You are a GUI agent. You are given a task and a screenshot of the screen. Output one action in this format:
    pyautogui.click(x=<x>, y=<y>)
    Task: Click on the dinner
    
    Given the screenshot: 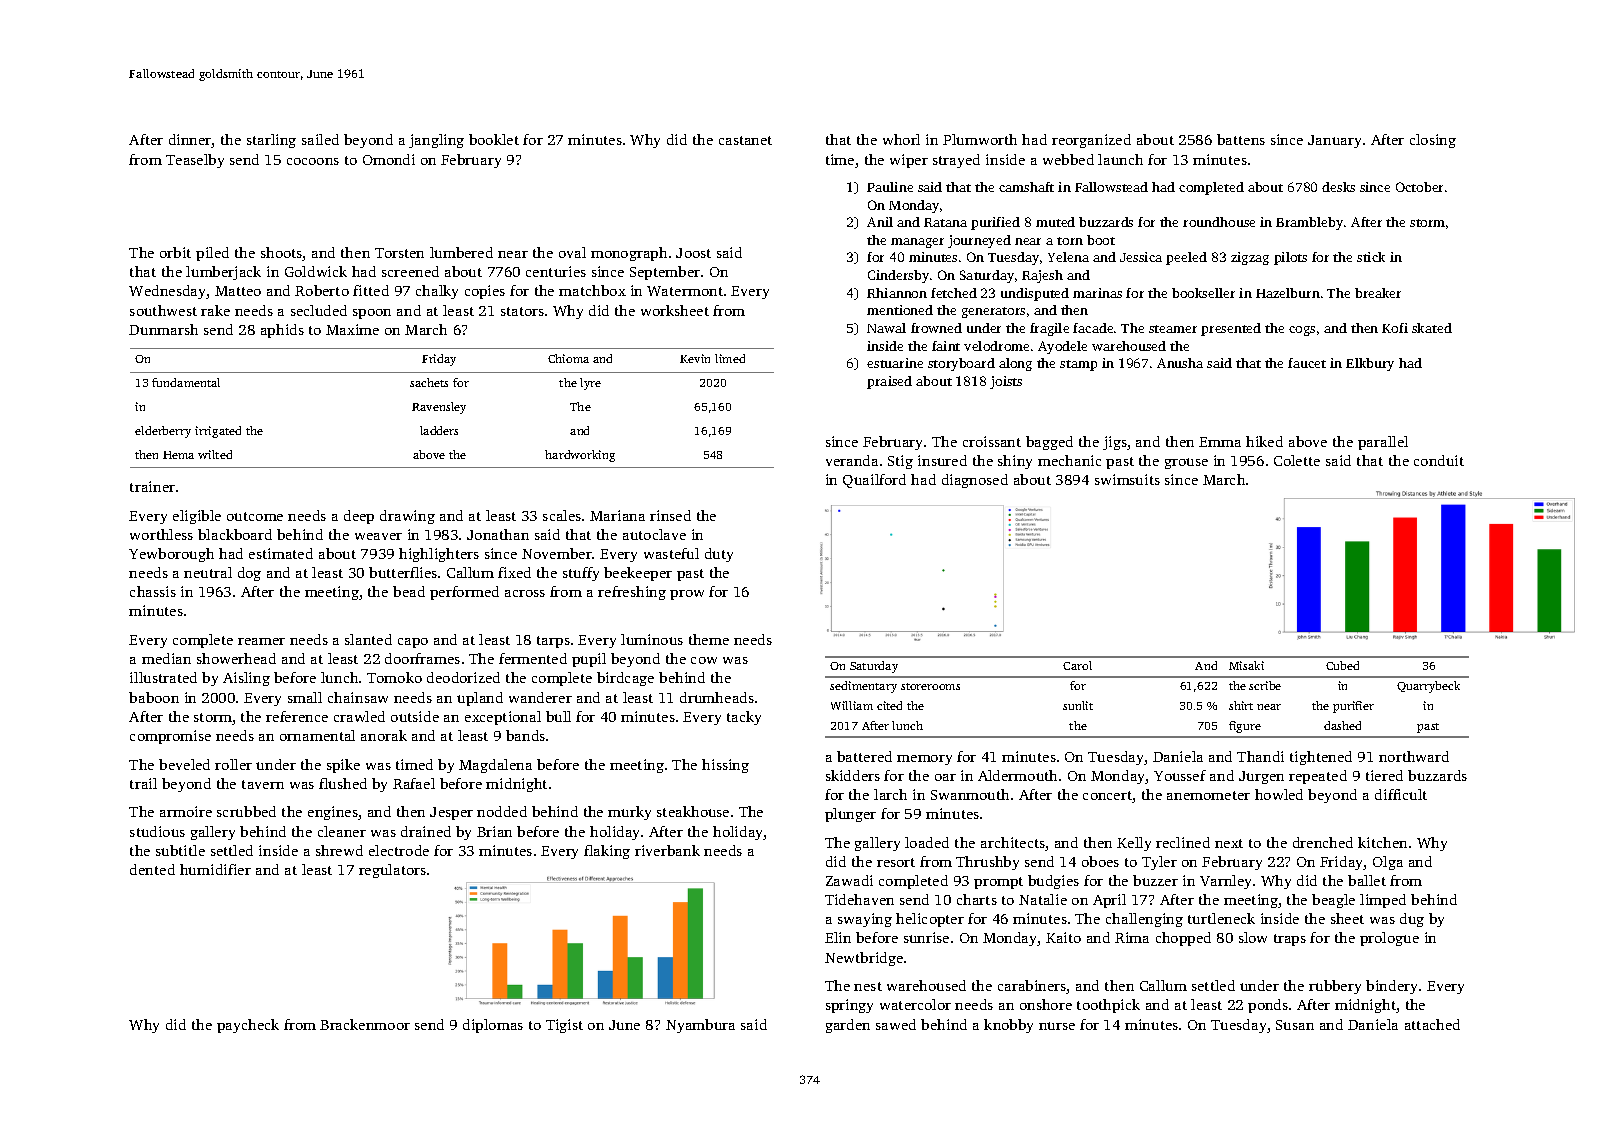 What is the action you would take?
    pyautogui.click(x=190, y=141)
